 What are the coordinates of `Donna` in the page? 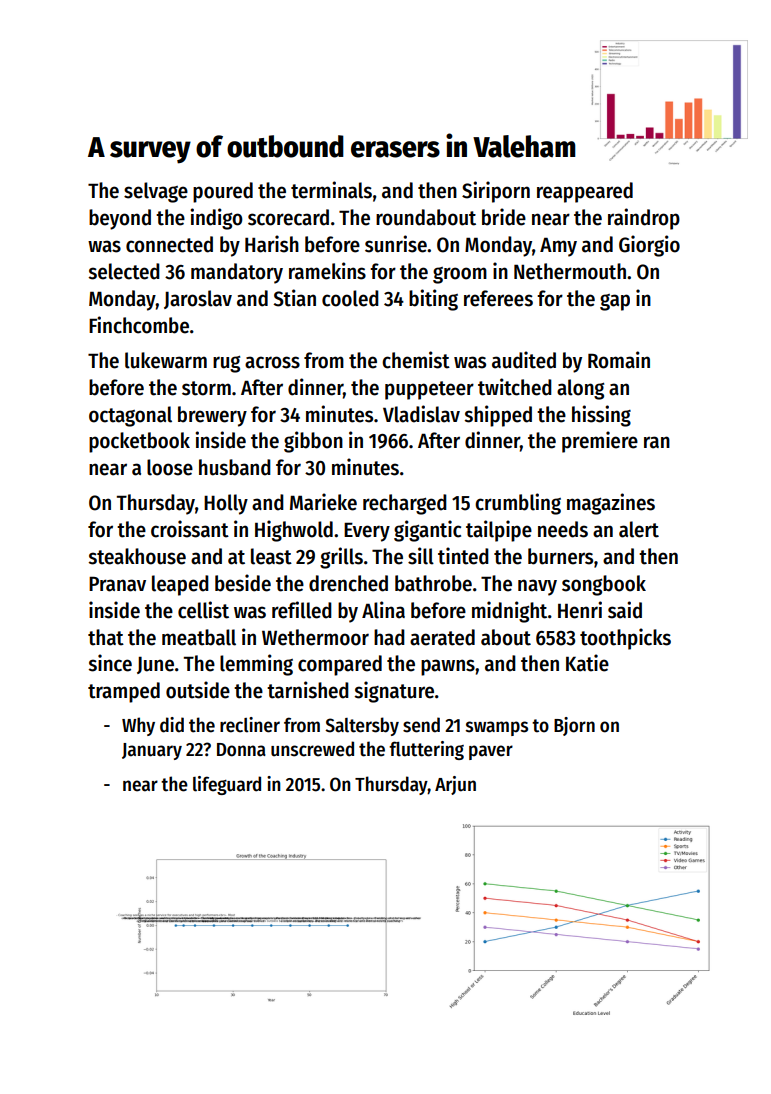 It's located at (241, 750).
